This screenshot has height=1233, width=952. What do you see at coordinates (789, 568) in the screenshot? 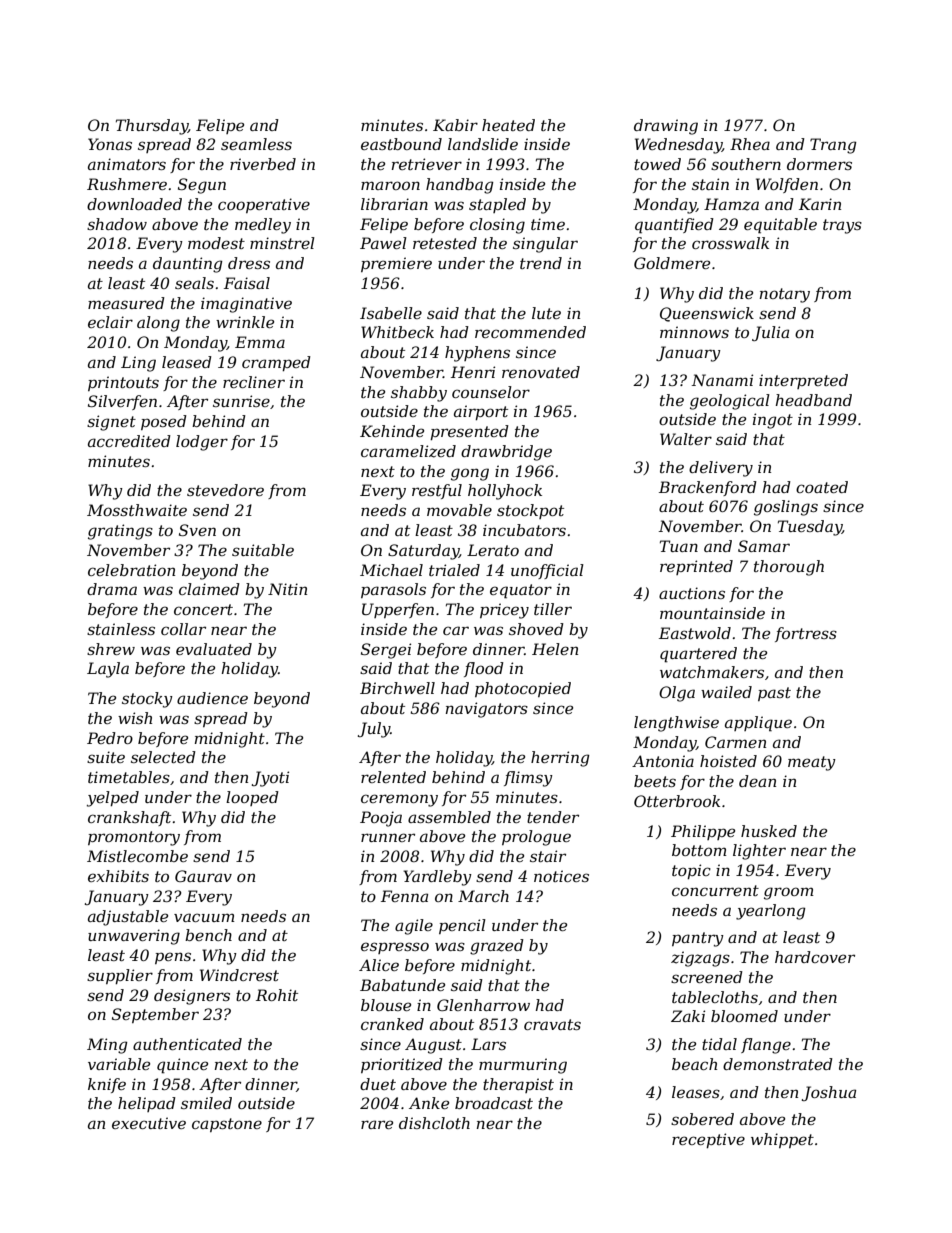
I see `thorough` at bounding box center [789, 568].
